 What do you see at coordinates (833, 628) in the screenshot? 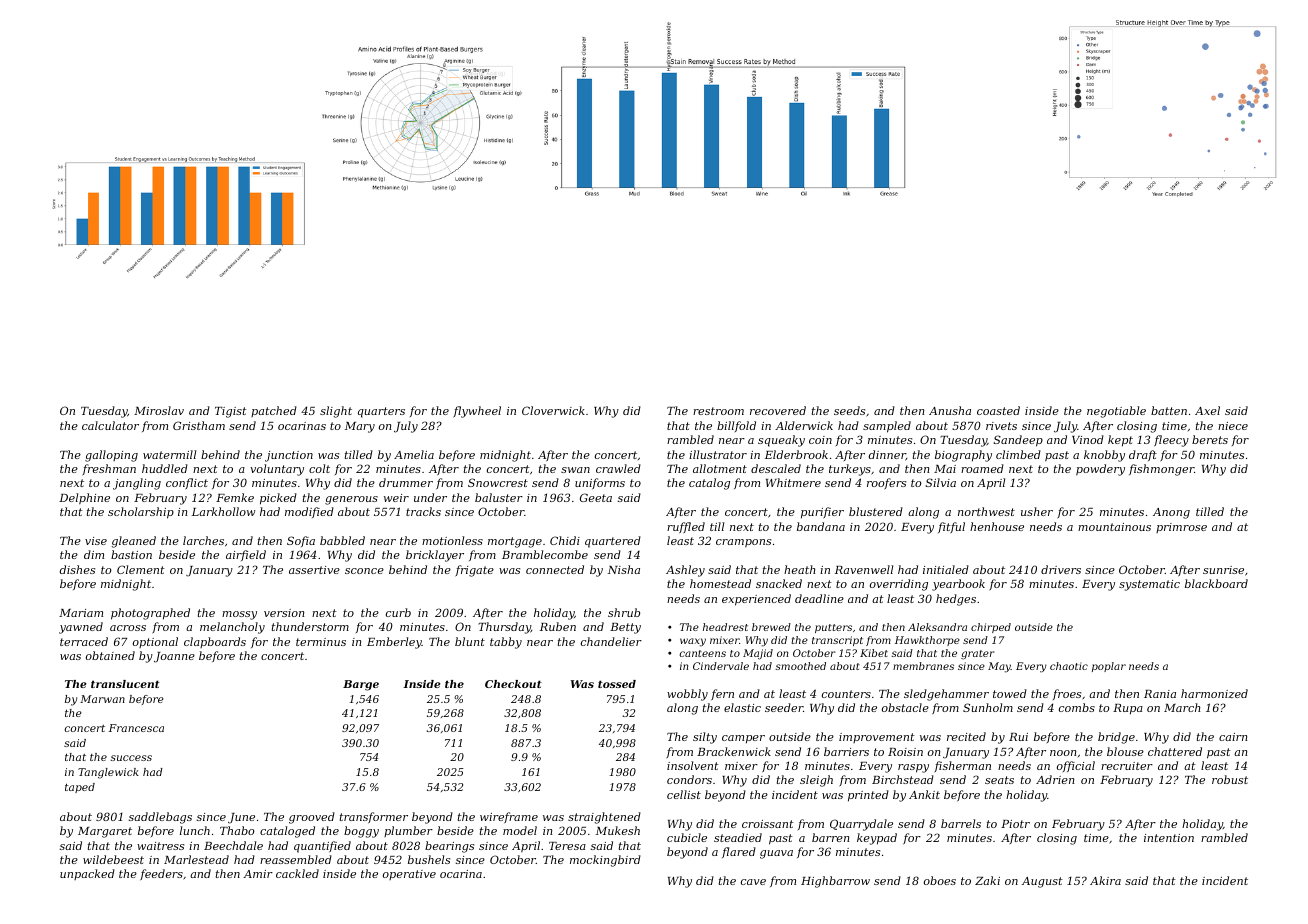
I see `putters` at bounding box center [833, 628].
